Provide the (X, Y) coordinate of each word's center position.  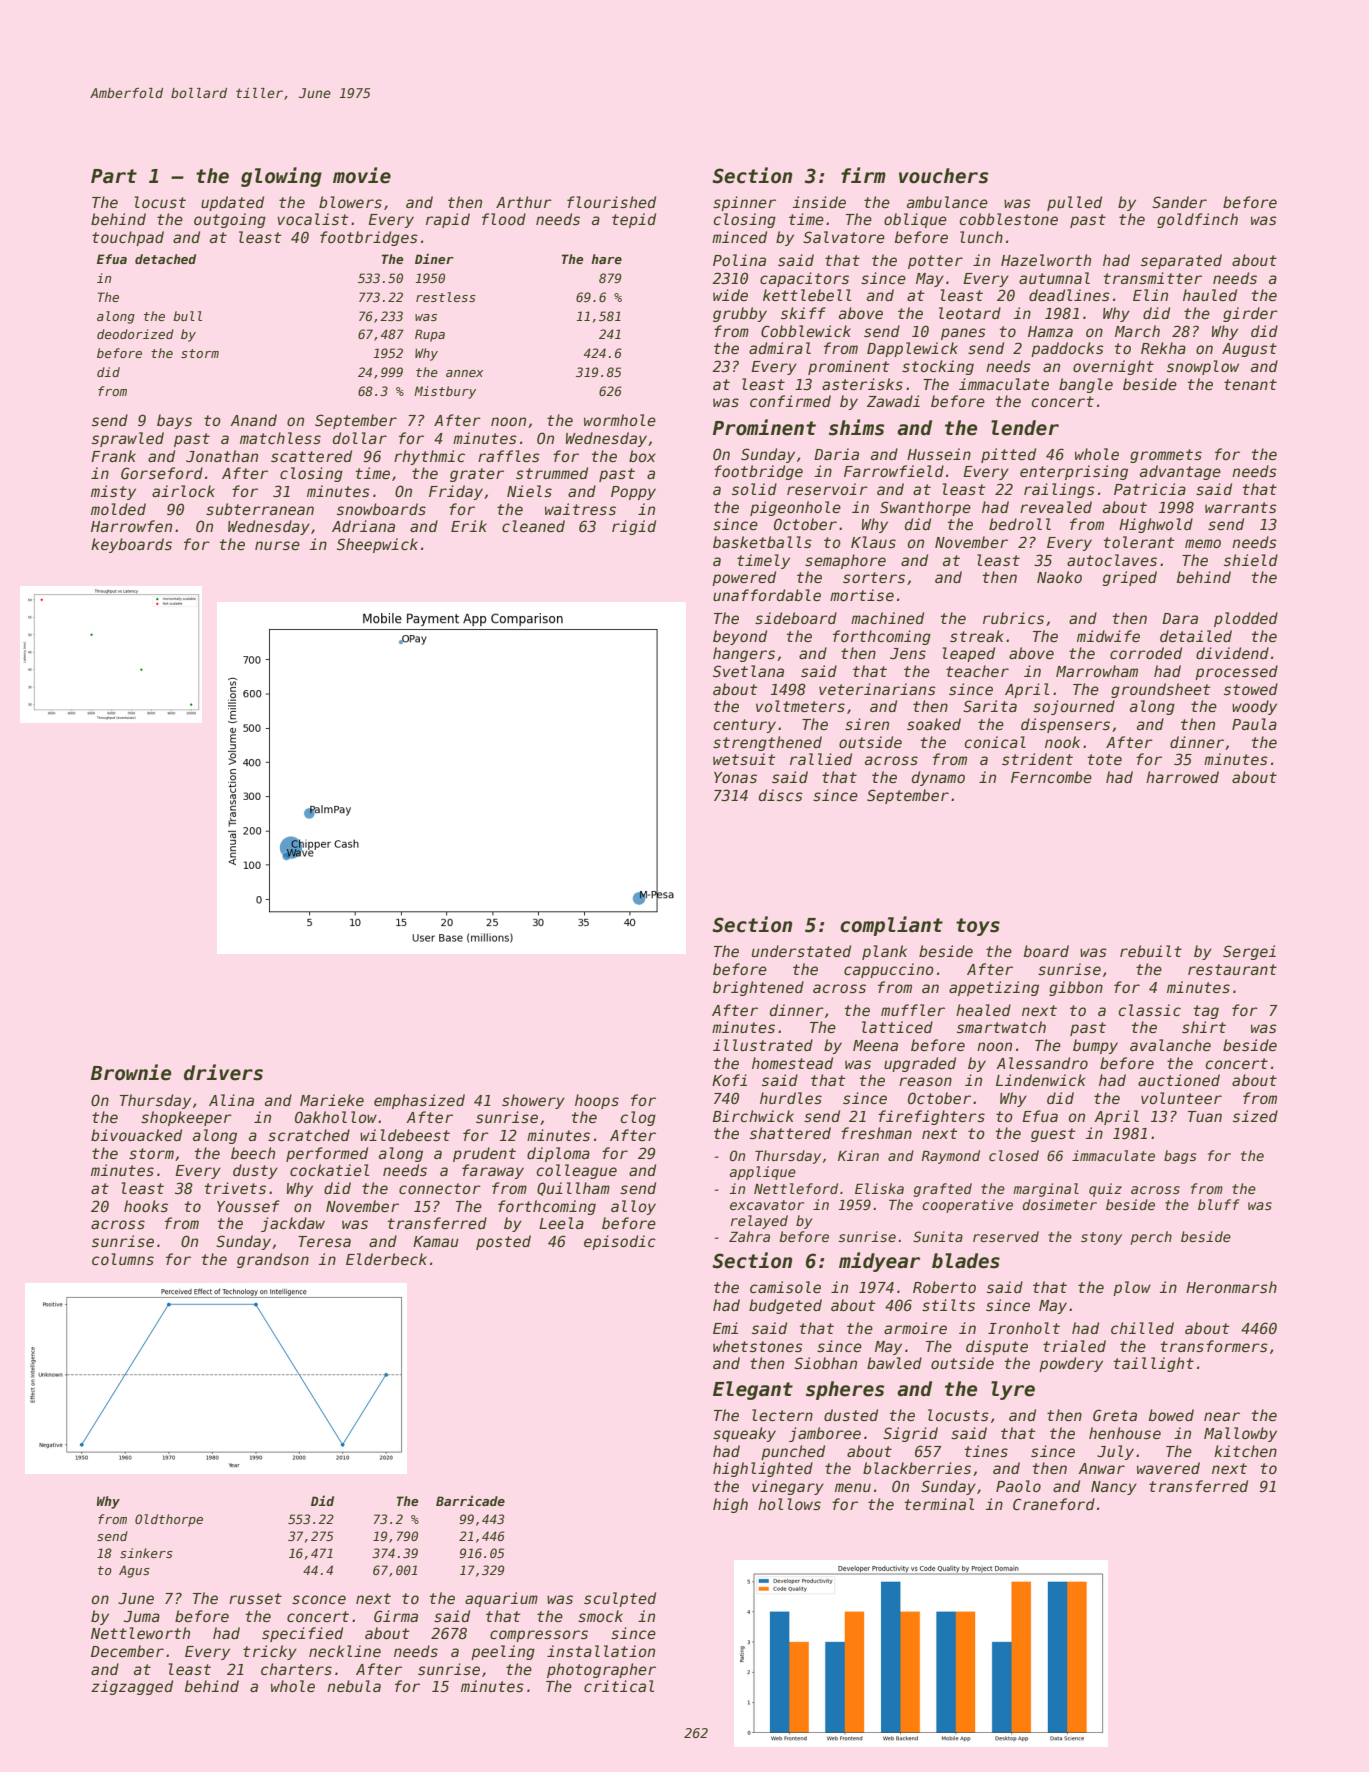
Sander (1179, 202)
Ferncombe (1051, 777)
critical (619, 1686)
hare (606, 259)
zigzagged (132, 1687)
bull (187, 316)
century (744, 726)
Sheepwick (377, 545)
